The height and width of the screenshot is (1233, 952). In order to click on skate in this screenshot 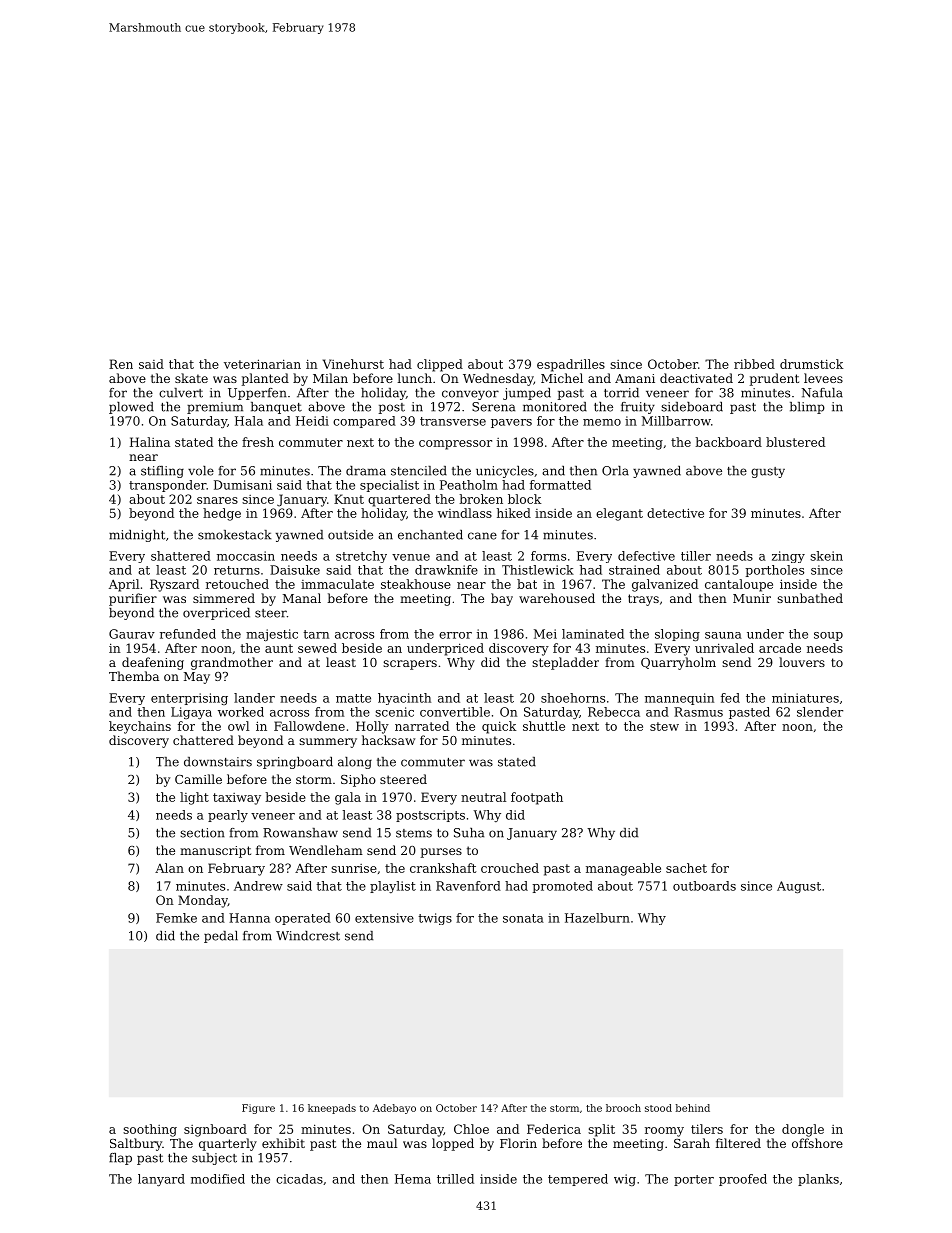, I will do `click(191, 378)`.
